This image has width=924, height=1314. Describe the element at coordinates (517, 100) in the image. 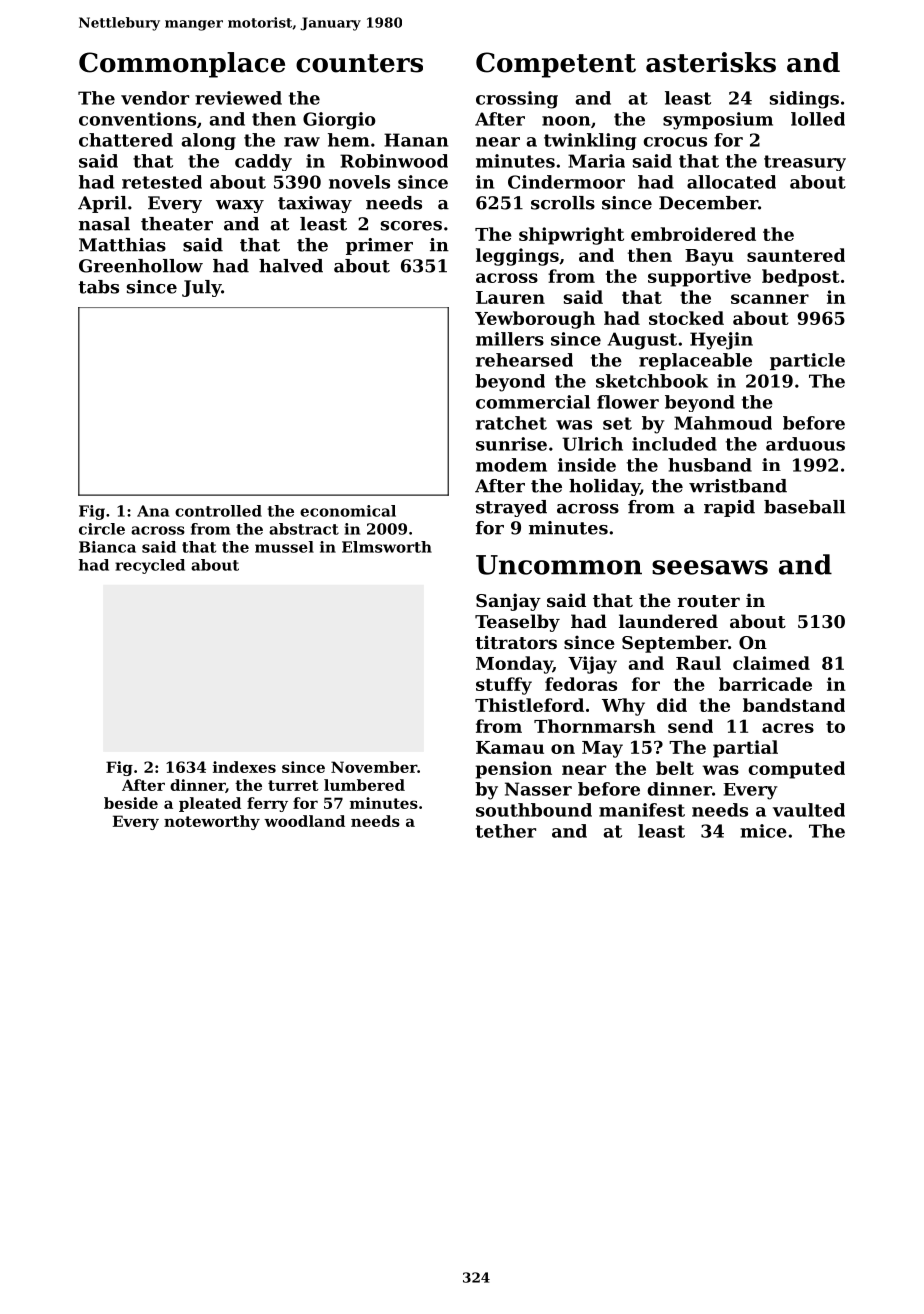

I see `crossing` at that location.
